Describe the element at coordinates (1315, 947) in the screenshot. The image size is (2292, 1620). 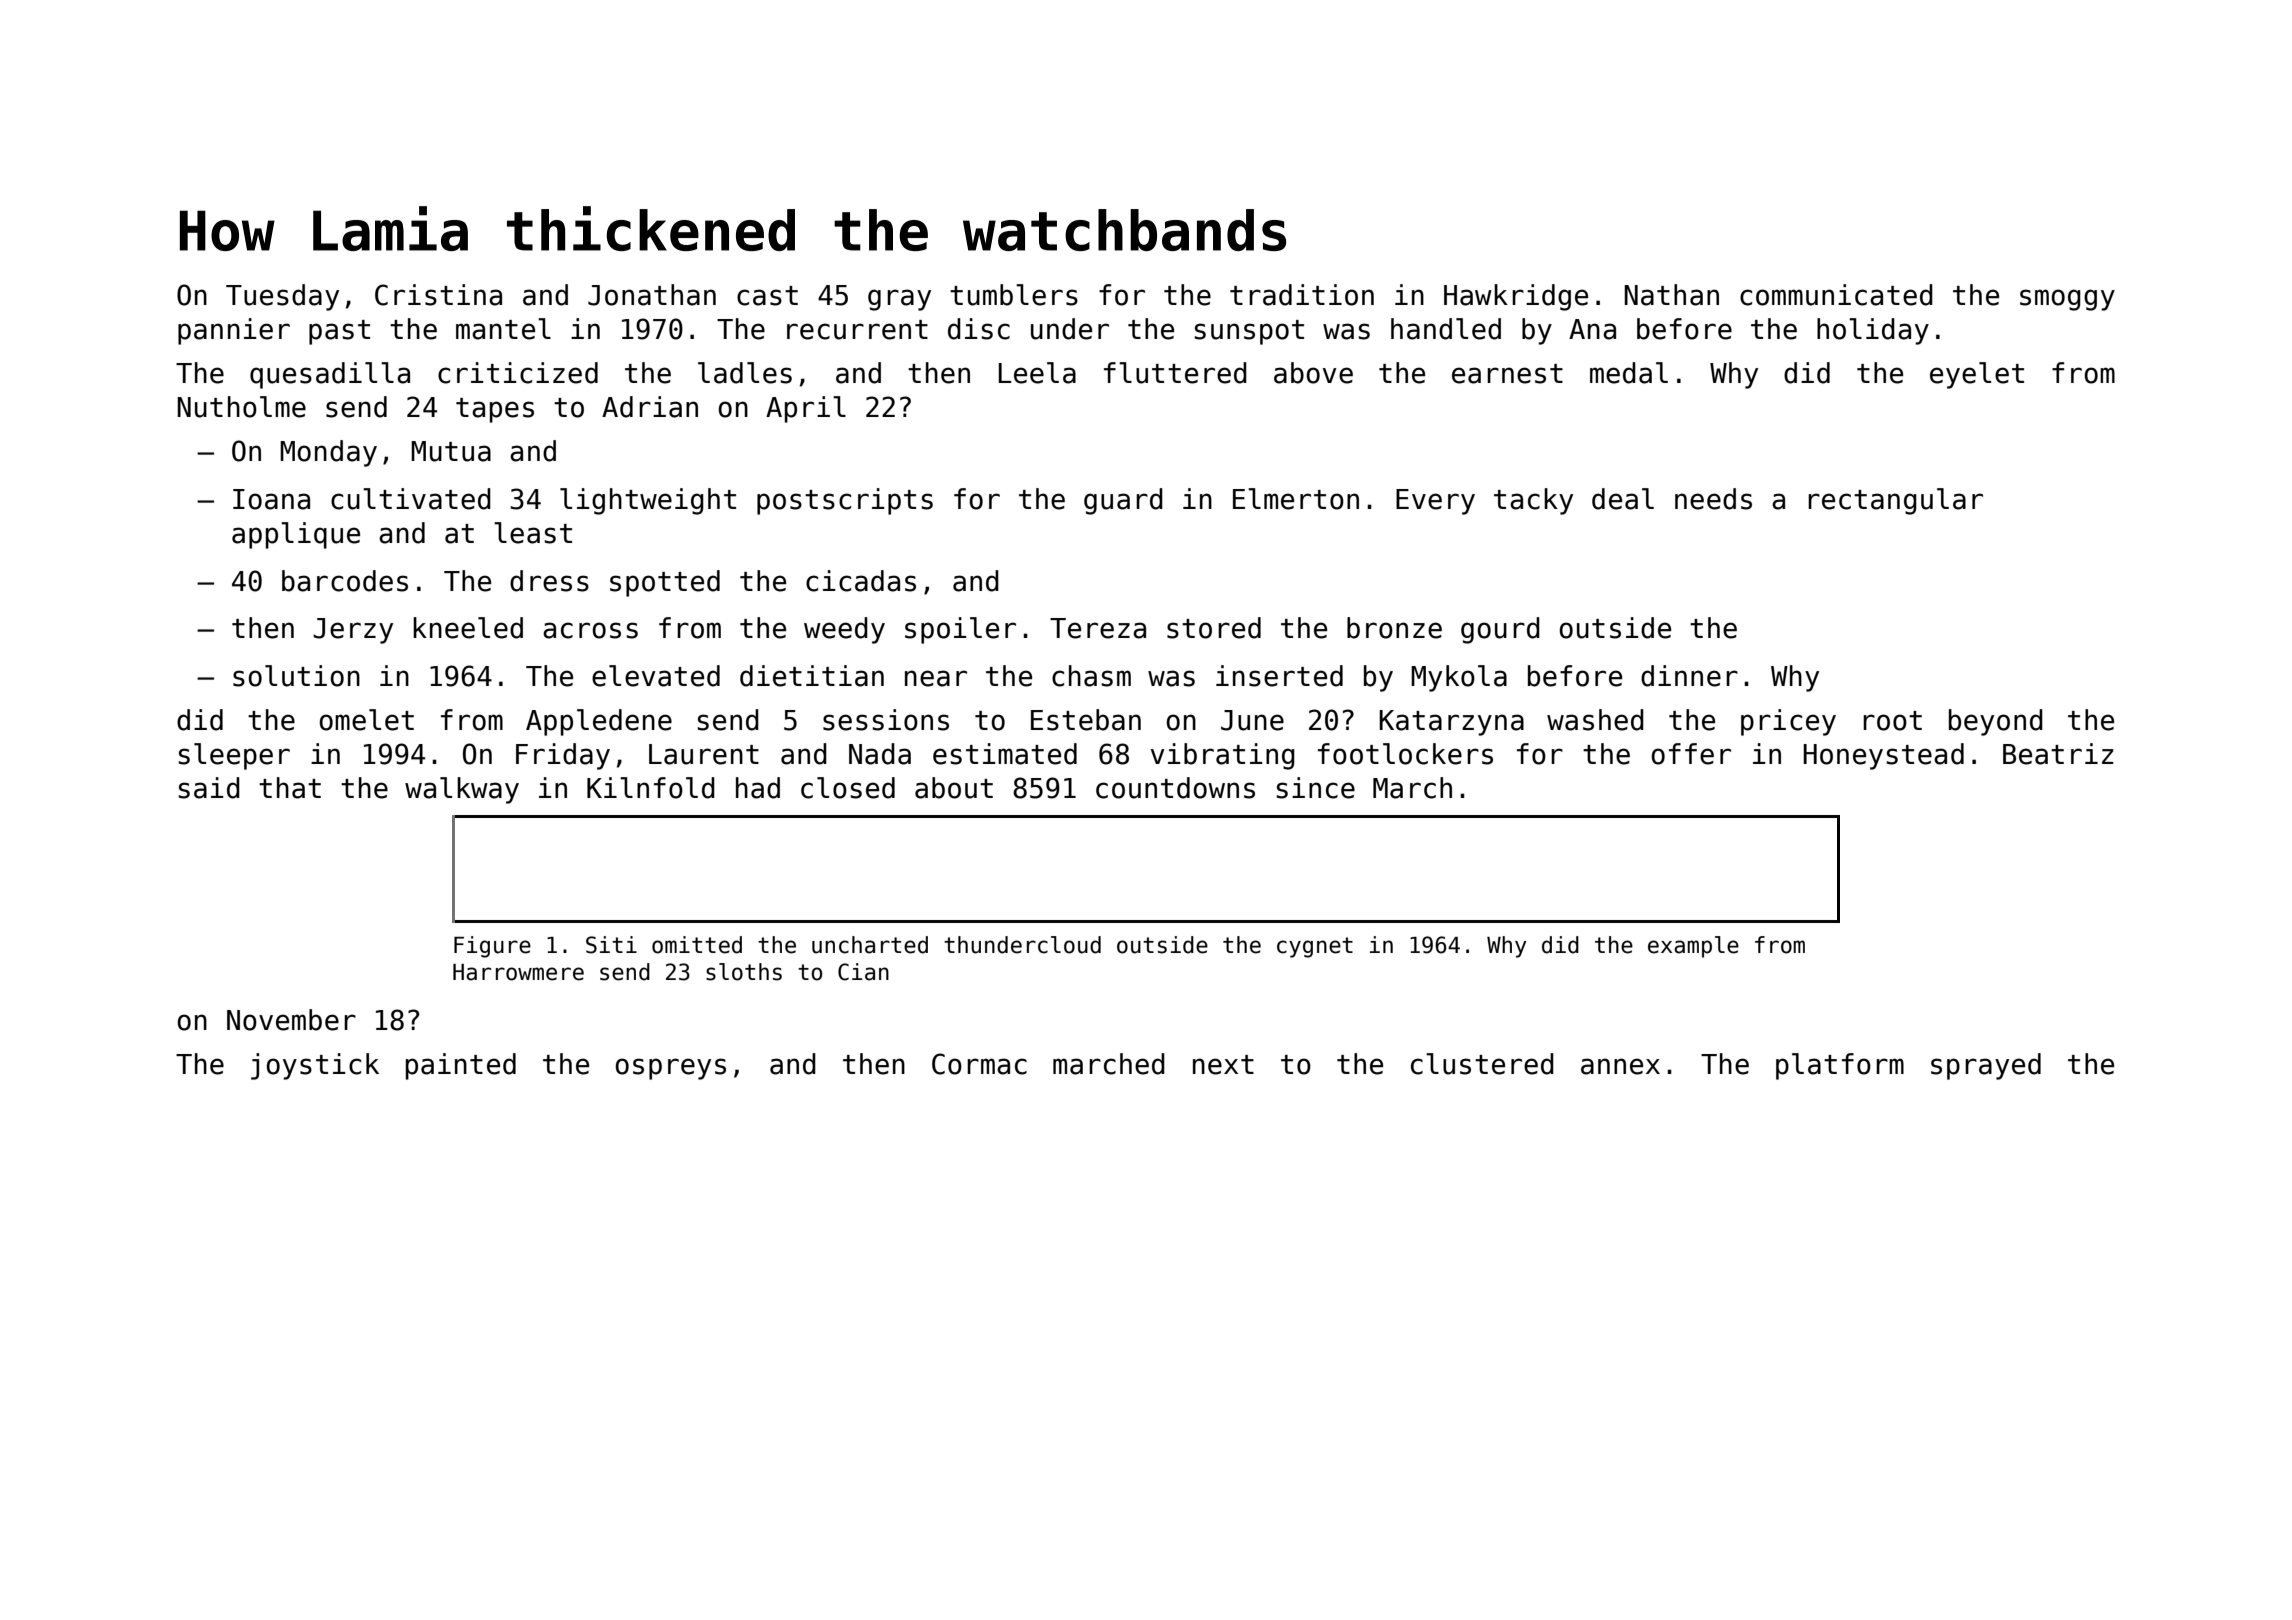
I see `cygnet` at that location.
